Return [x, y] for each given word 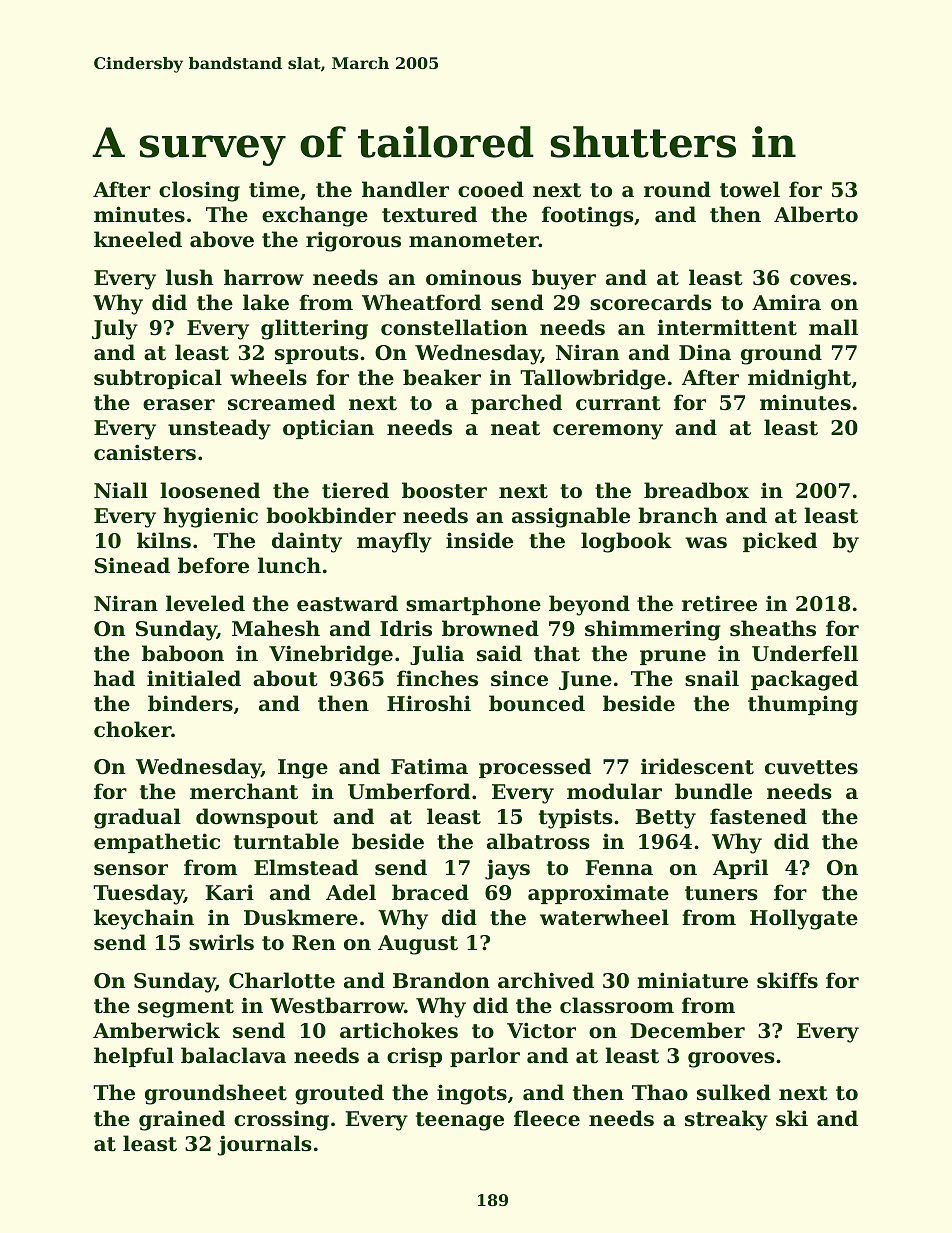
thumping [803, 705]
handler [405, 189]
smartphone [473, 605]
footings [587, 216]
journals [264, 1145]
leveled [205, 603]
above [222, 239]
